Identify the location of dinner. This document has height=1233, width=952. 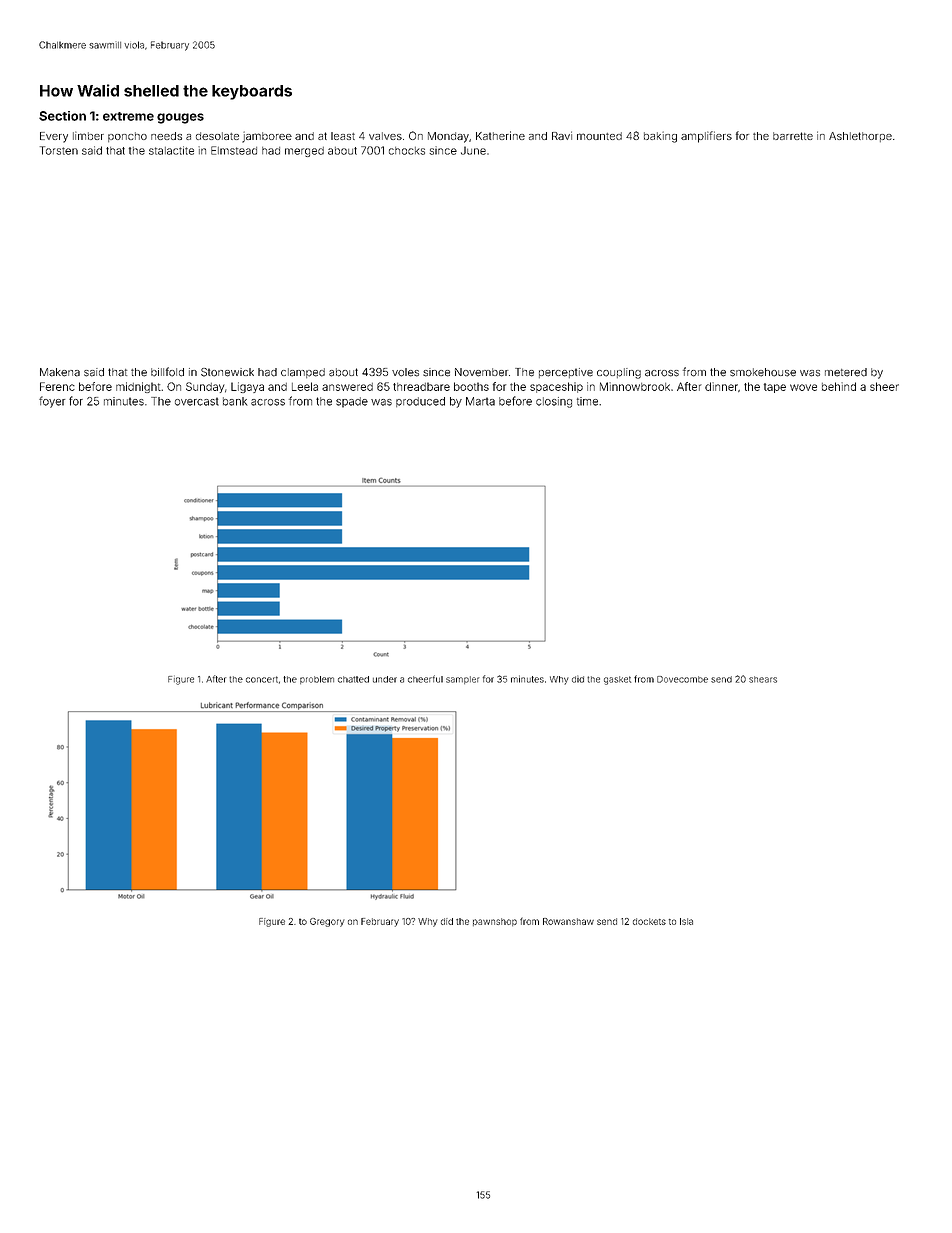
(721, 386).
